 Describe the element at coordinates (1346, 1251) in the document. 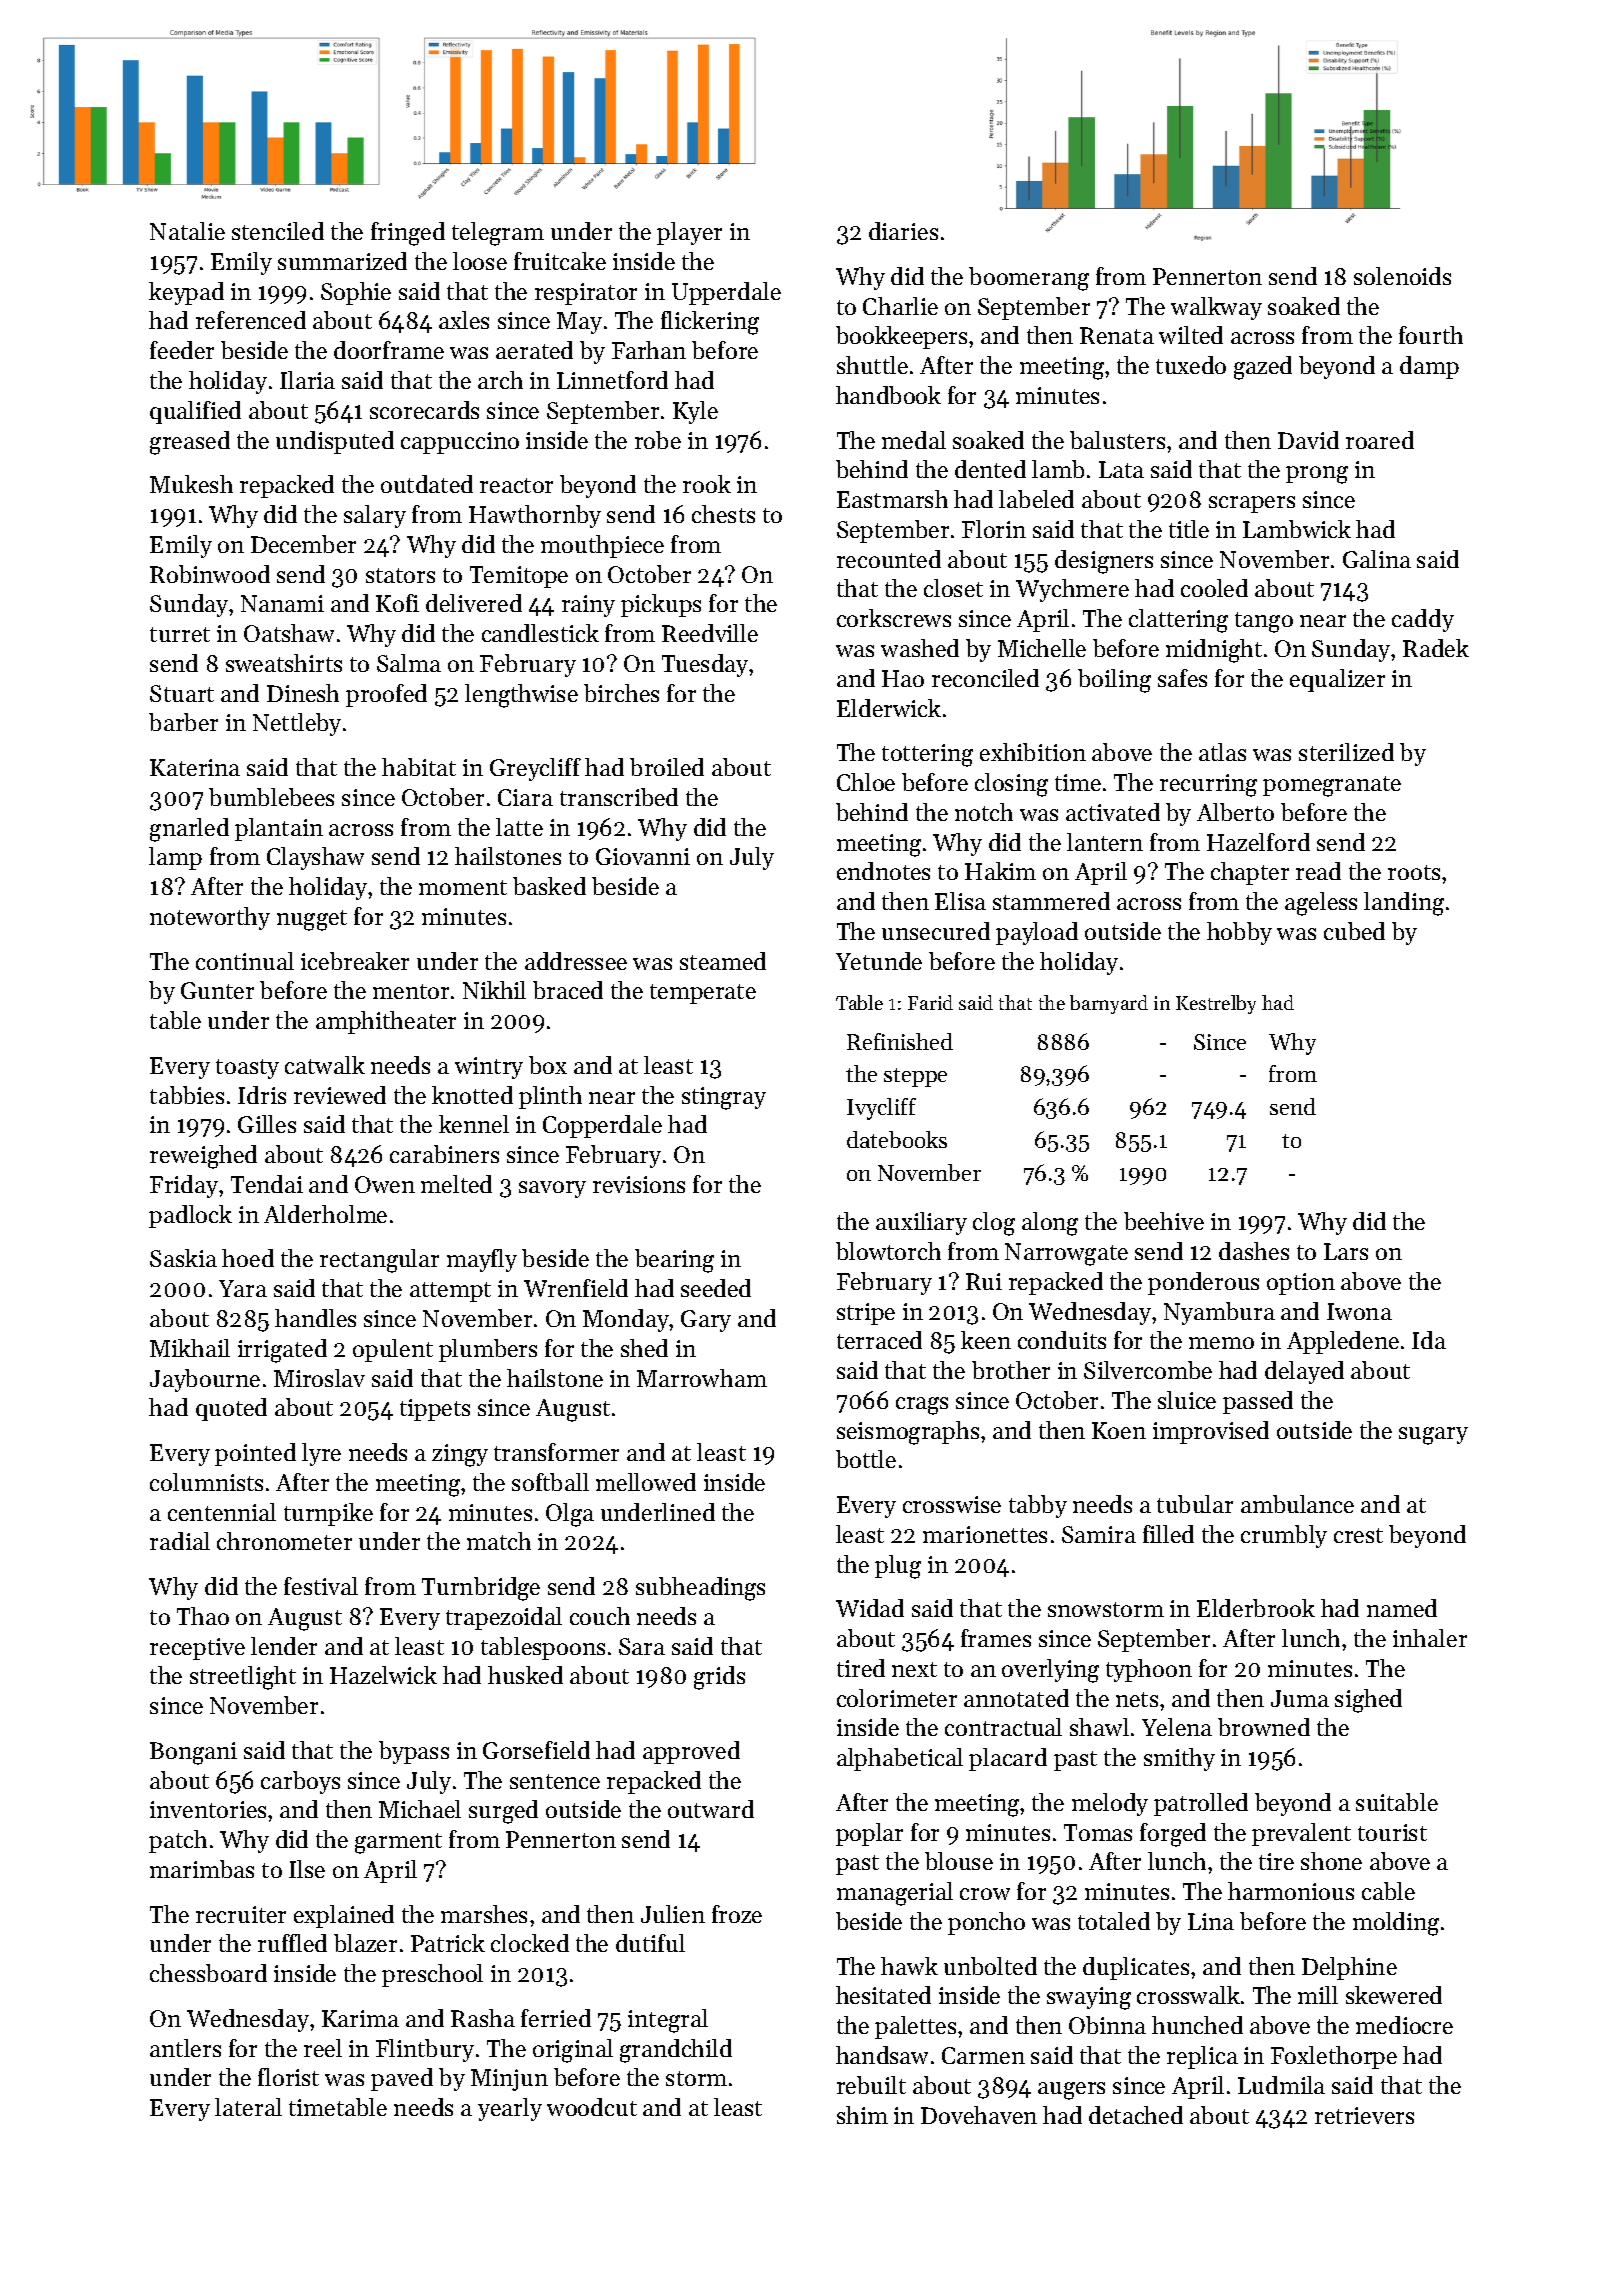

I see `Lars` at that location.
